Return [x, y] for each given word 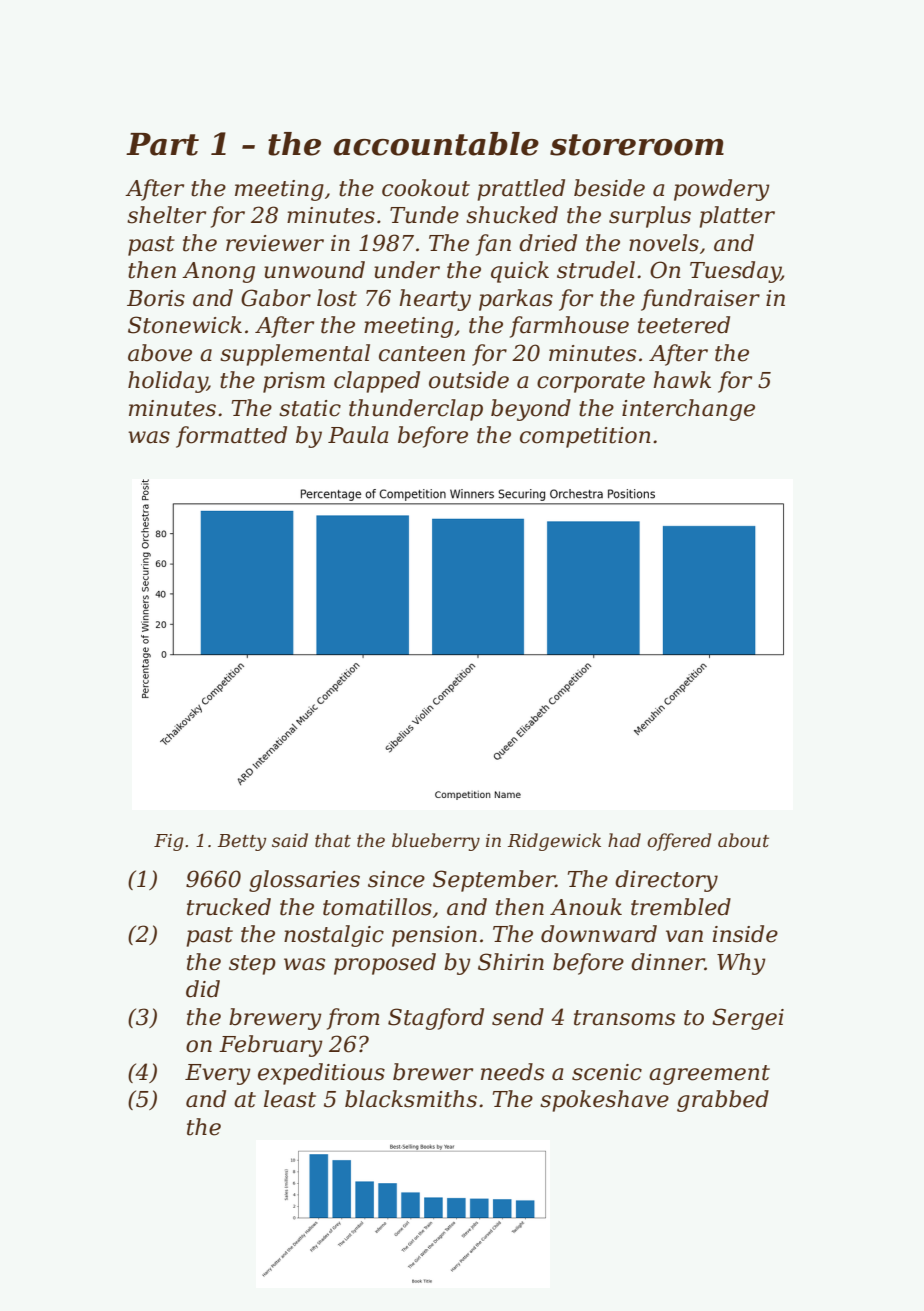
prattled [521, 190]
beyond [531, 410]
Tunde [424, 215]
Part [162, 144]
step [252, 965]
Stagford [436, 1019]
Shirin [511, 962]
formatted [231, 437]
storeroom [637, 145]
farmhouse [569, 327]
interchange [688, 410]
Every [218, 1074]
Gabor [276, 298]
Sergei [748, 1019]
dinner [668, 962]
